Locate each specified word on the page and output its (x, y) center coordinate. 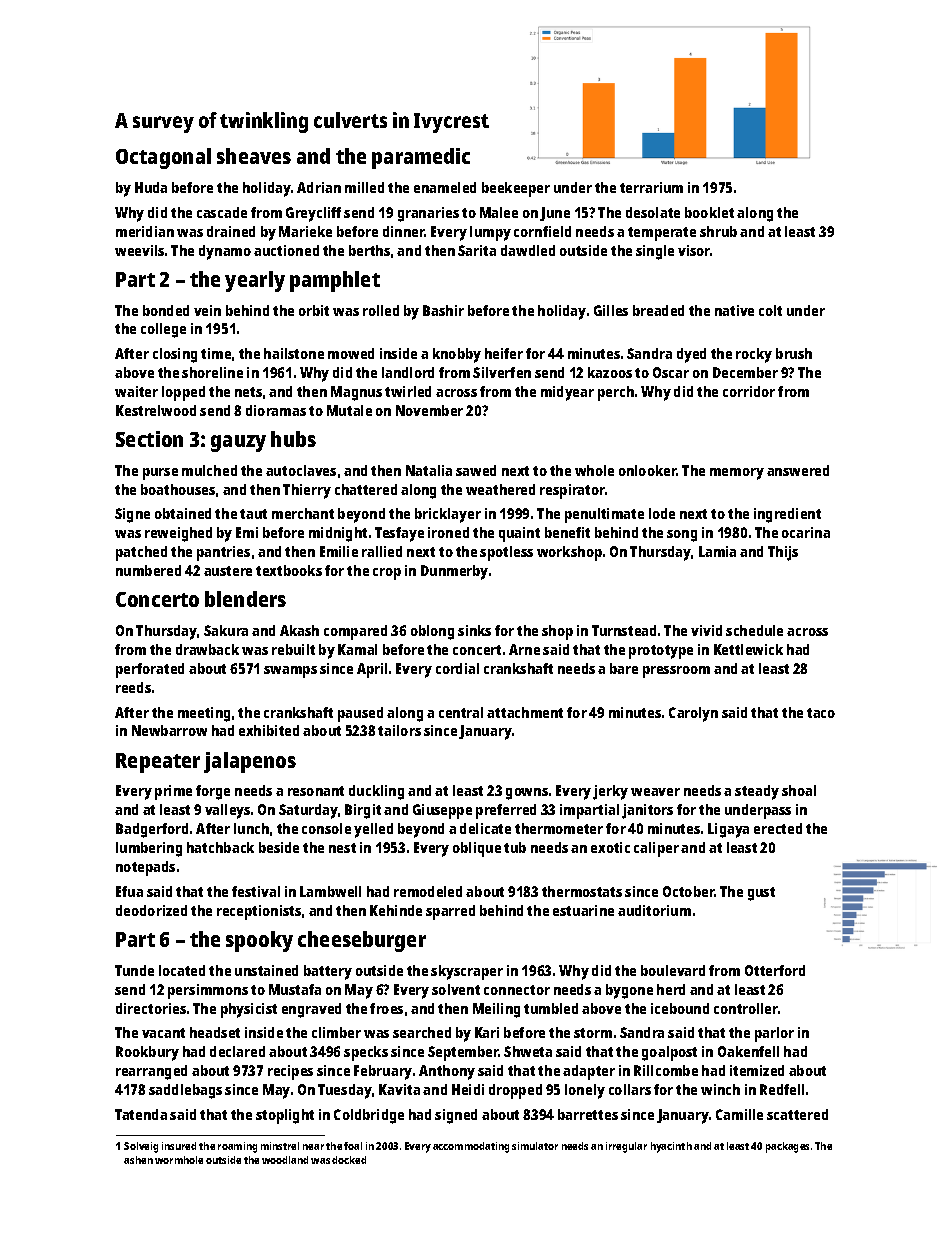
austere (228, 571)
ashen (138, 1160)
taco (821, 713)
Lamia (717, 551)
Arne (524, 649)
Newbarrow (169, 730)
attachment (525, 712)
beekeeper (516, 189)
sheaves (254, 156)
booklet (709, 212)
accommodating (471, 1147)
